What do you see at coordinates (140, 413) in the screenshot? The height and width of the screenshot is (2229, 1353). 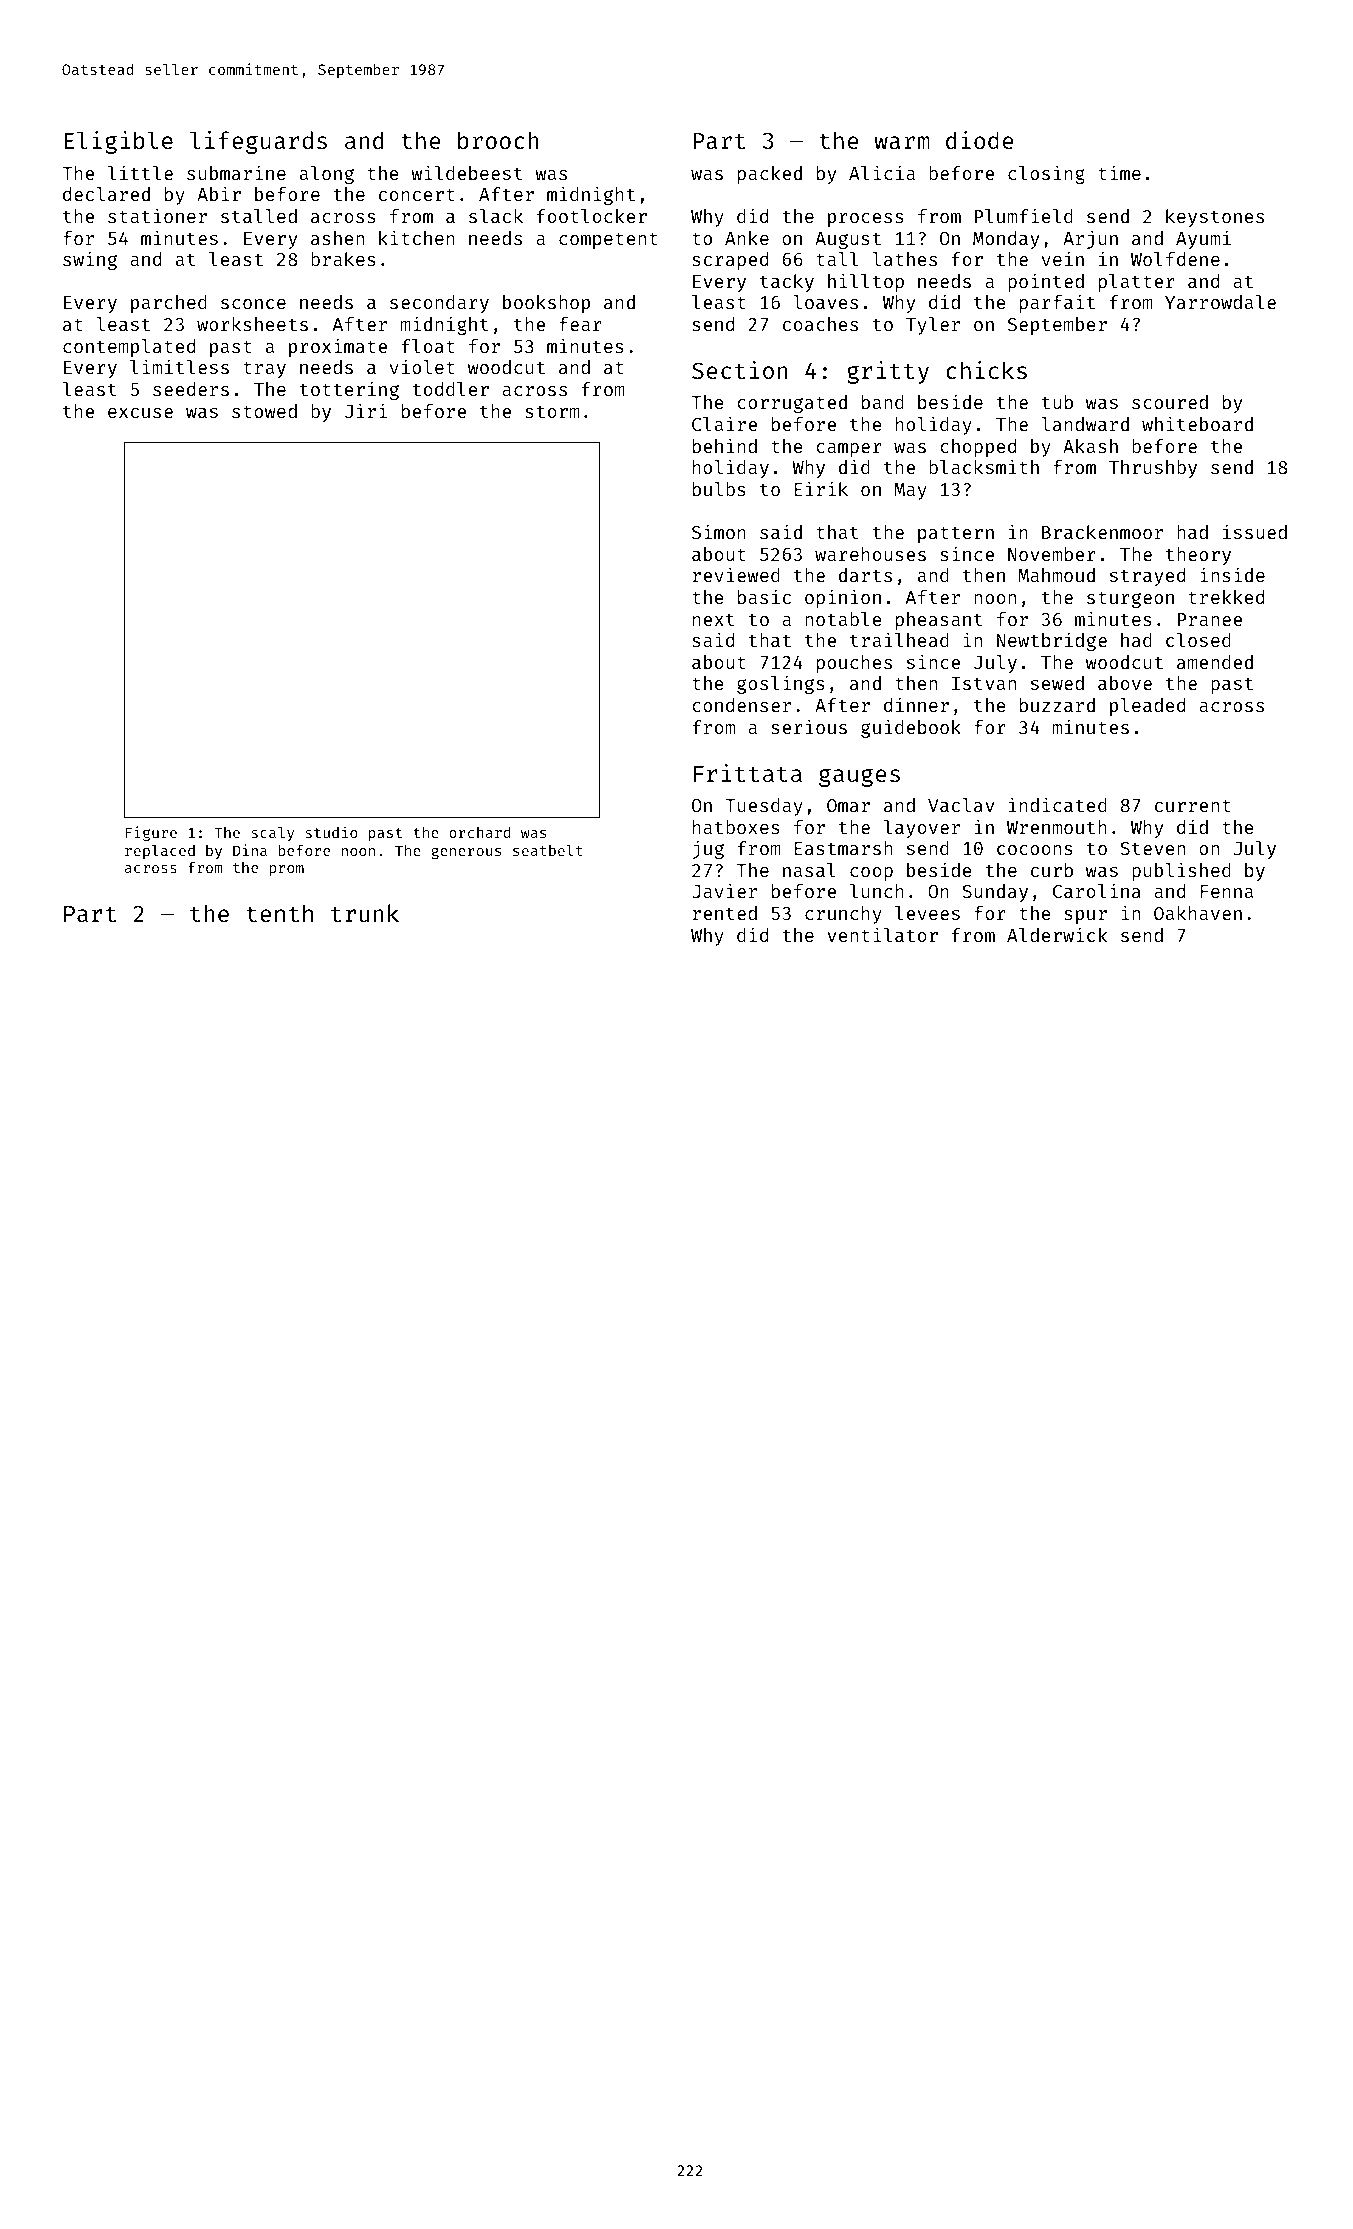 I see `excuse` at bounding box center [140, 413].
